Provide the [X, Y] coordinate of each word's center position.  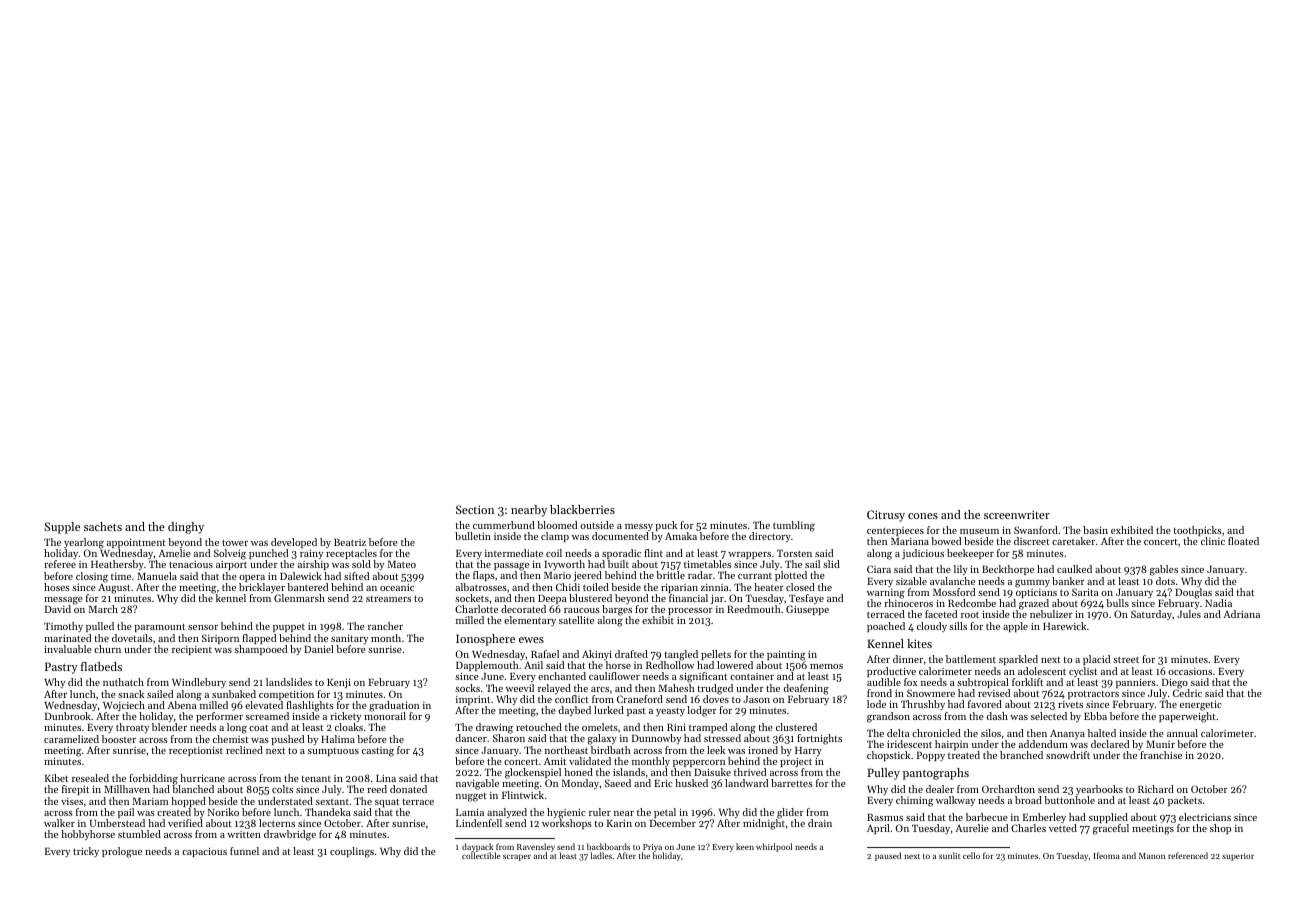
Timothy [63, 627]
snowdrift [1068, 755]
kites [919, 643]
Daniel [319, 649]
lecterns [277, 823]
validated [590, 761]
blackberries [582, 509]
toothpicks [1198, 531]
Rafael [545, 654]
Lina [386, 778]
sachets [103, 526]
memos [826, 666]
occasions [1190, 671]
